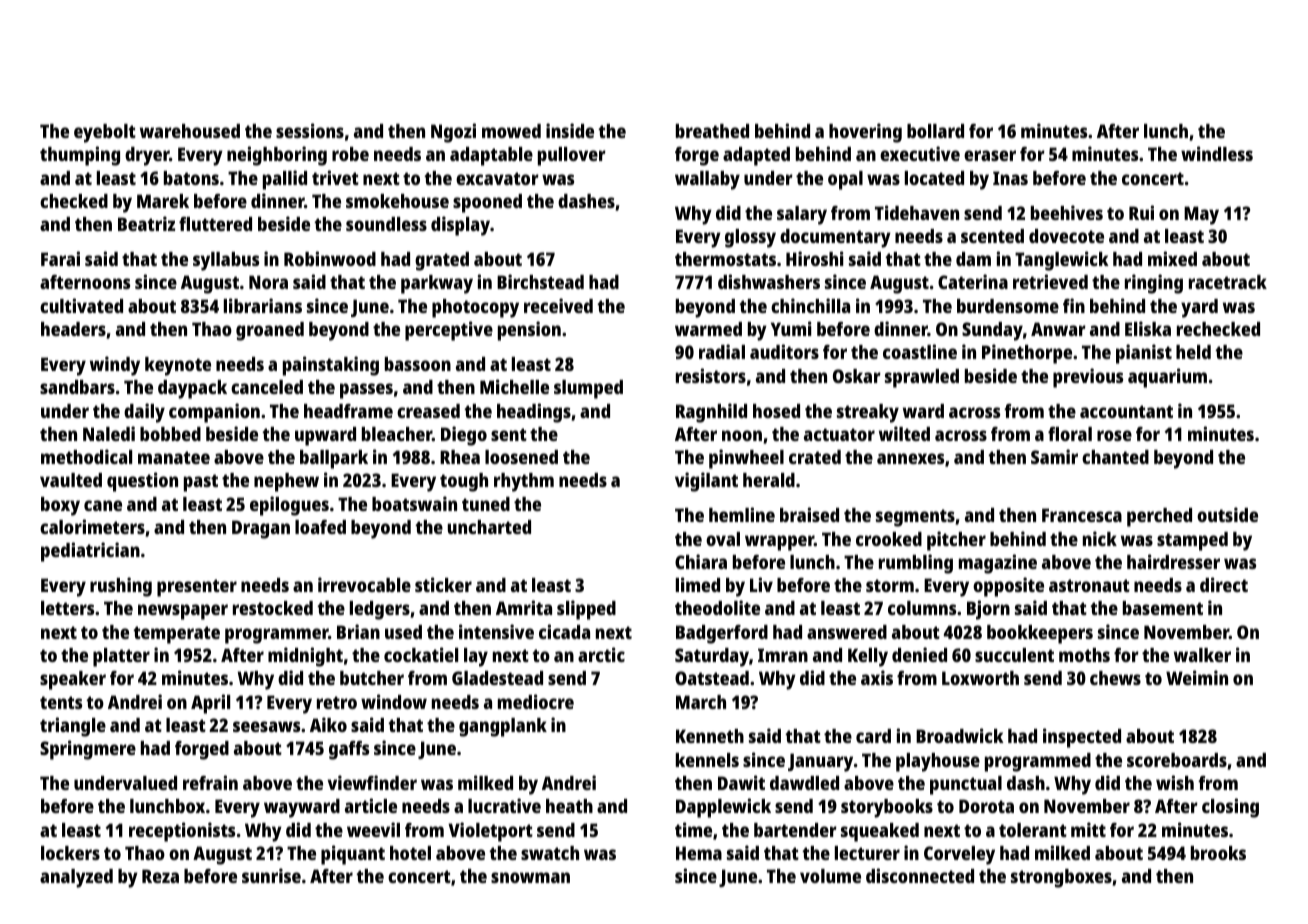 The image size is (1308, 924). What do you see at coordinates (956, 541) in the screenshot?
I see `pitcher` at bounding box center [956, 541].
